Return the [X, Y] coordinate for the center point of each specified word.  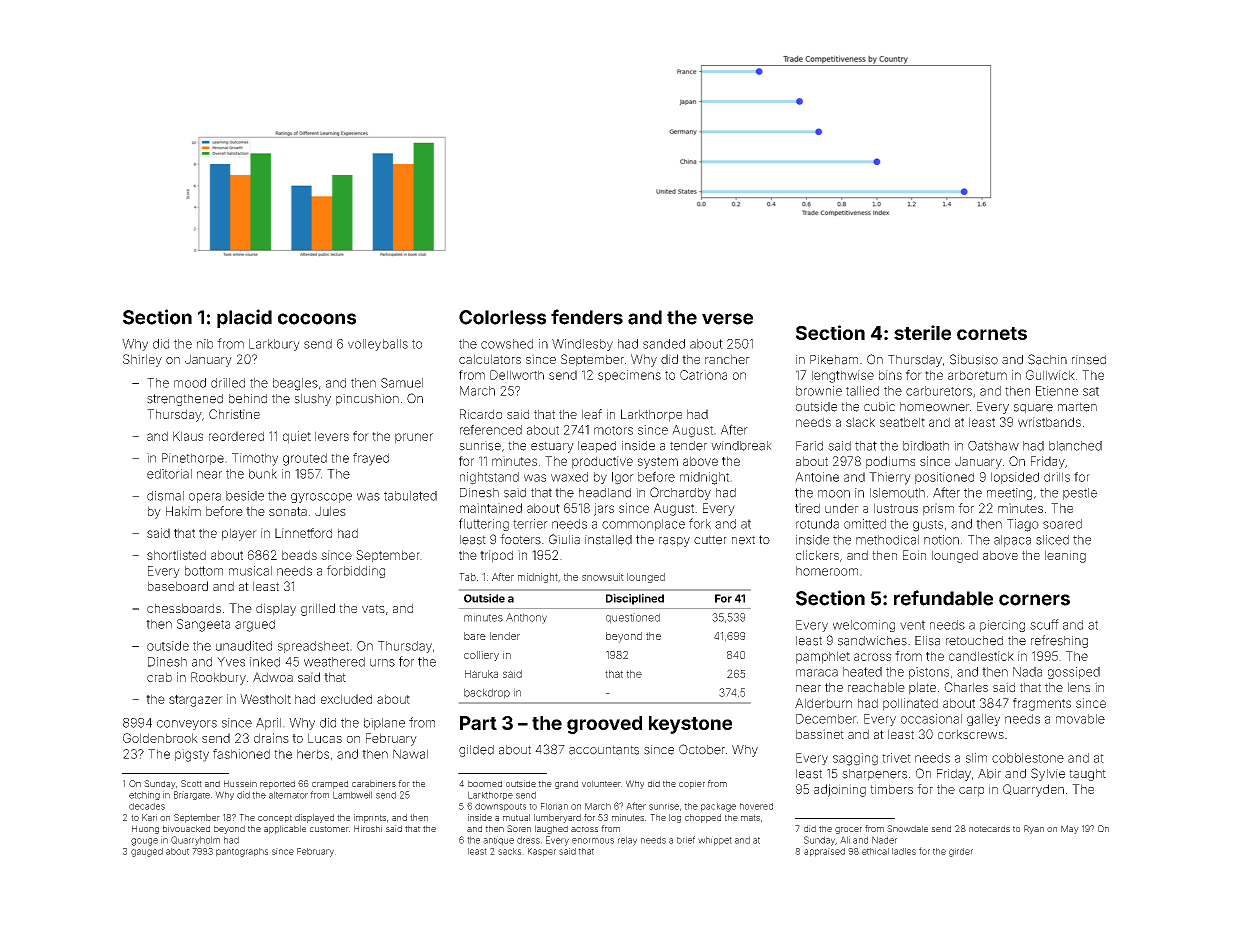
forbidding [356, 571]
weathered [334, 662]
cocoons [317, 319]
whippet [715, 841]
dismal [165, 496]
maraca [817, 673]
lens [1079, 687]
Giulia [564, 539]
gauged [147, 852]
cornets [992, 333]
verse [727, 319]
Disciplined [635, 599]
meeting [1009, 494]
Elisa [927, 641]
